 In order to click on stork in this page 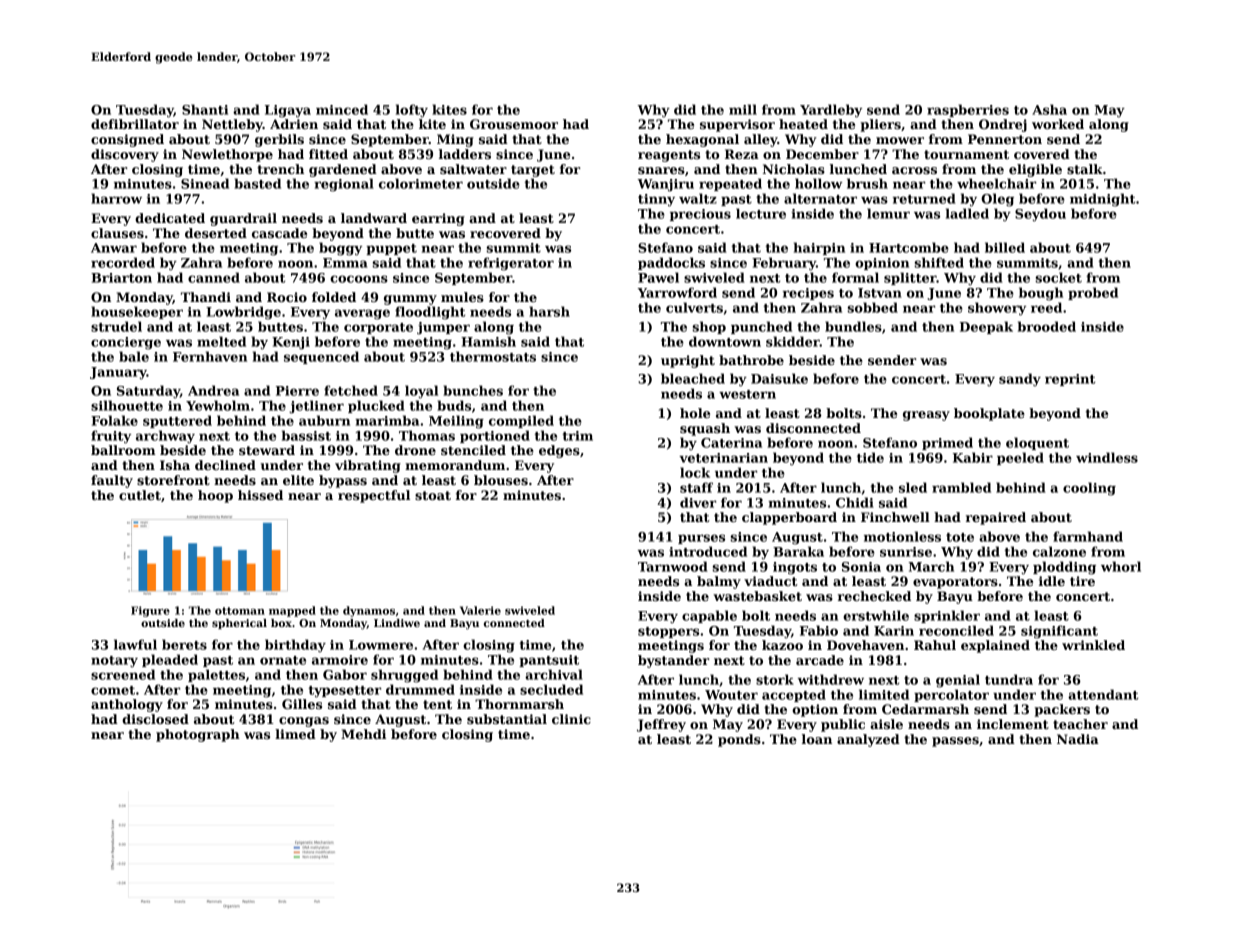, I will do `click(775, 679)`.
